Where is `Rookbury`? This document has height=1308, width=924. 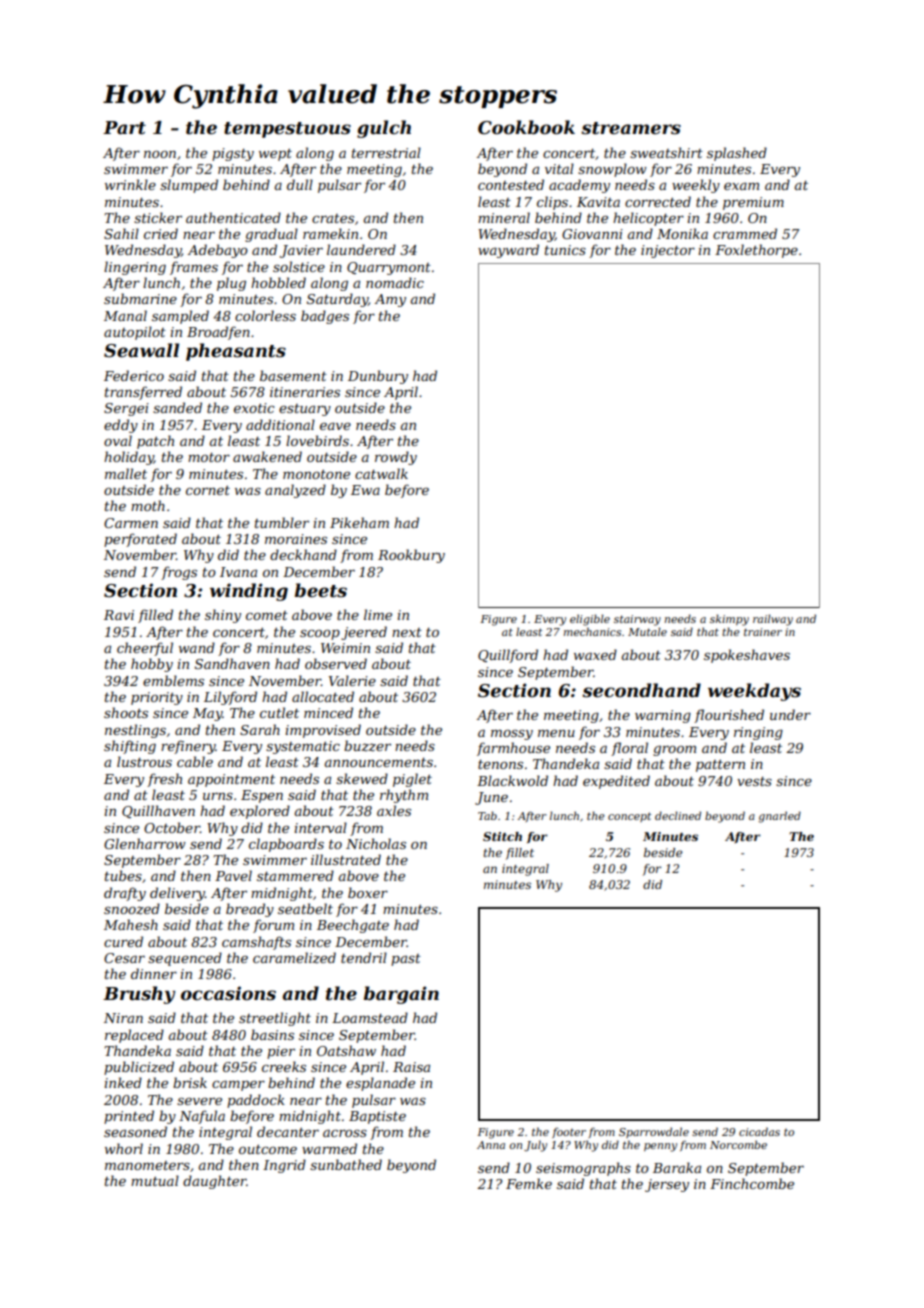
Rookbury is located at coordinates (411, 556).
